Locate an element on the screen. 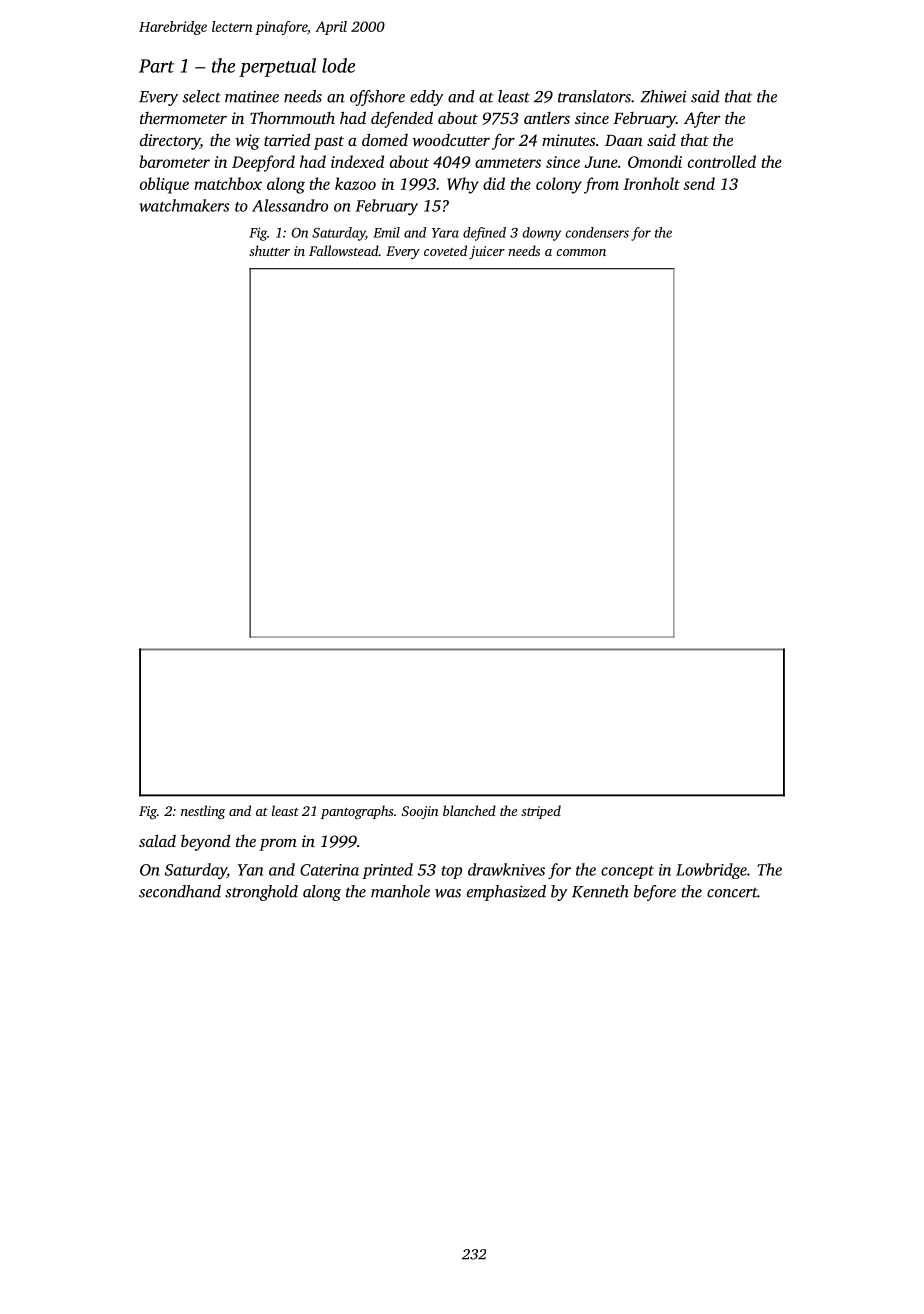 The height and width of the screenshot is (1314, 924). Zhiwei is located at coordinates (663, 96).
